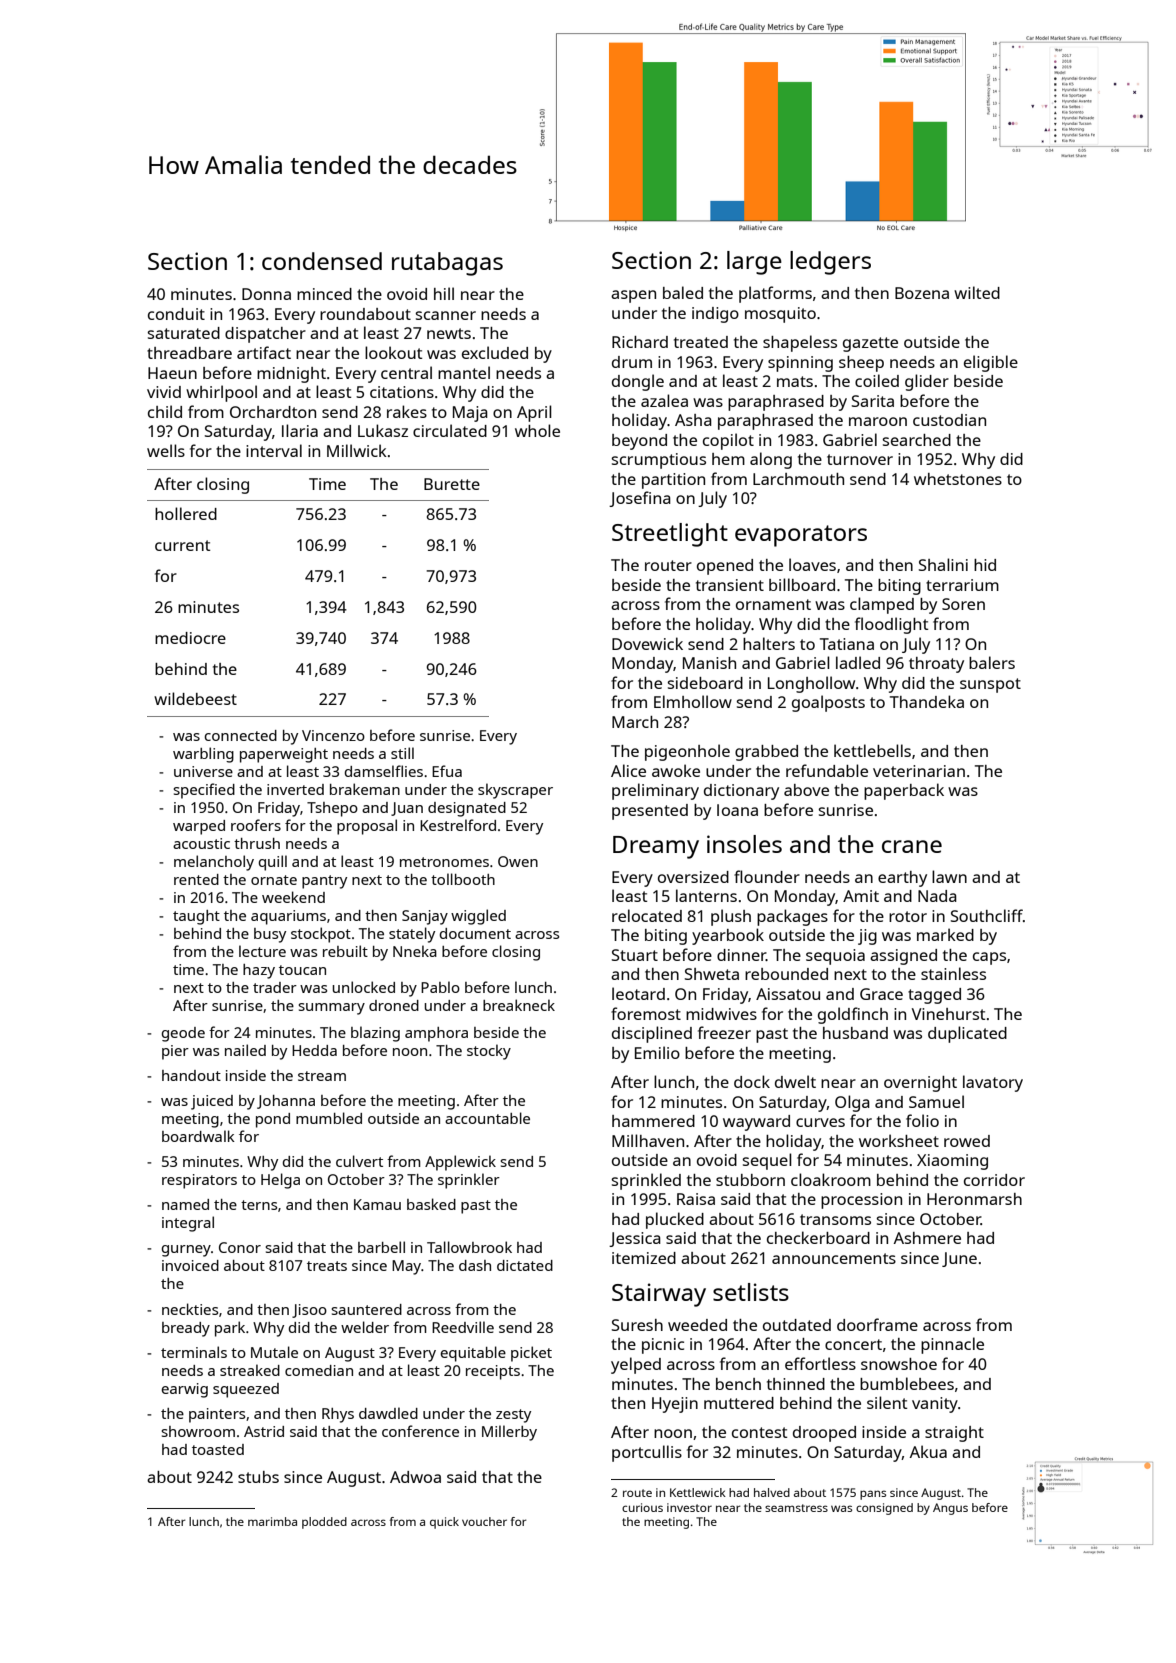 The image size is (1176, 1663). I want to click on mantel, so click(464, 372).
